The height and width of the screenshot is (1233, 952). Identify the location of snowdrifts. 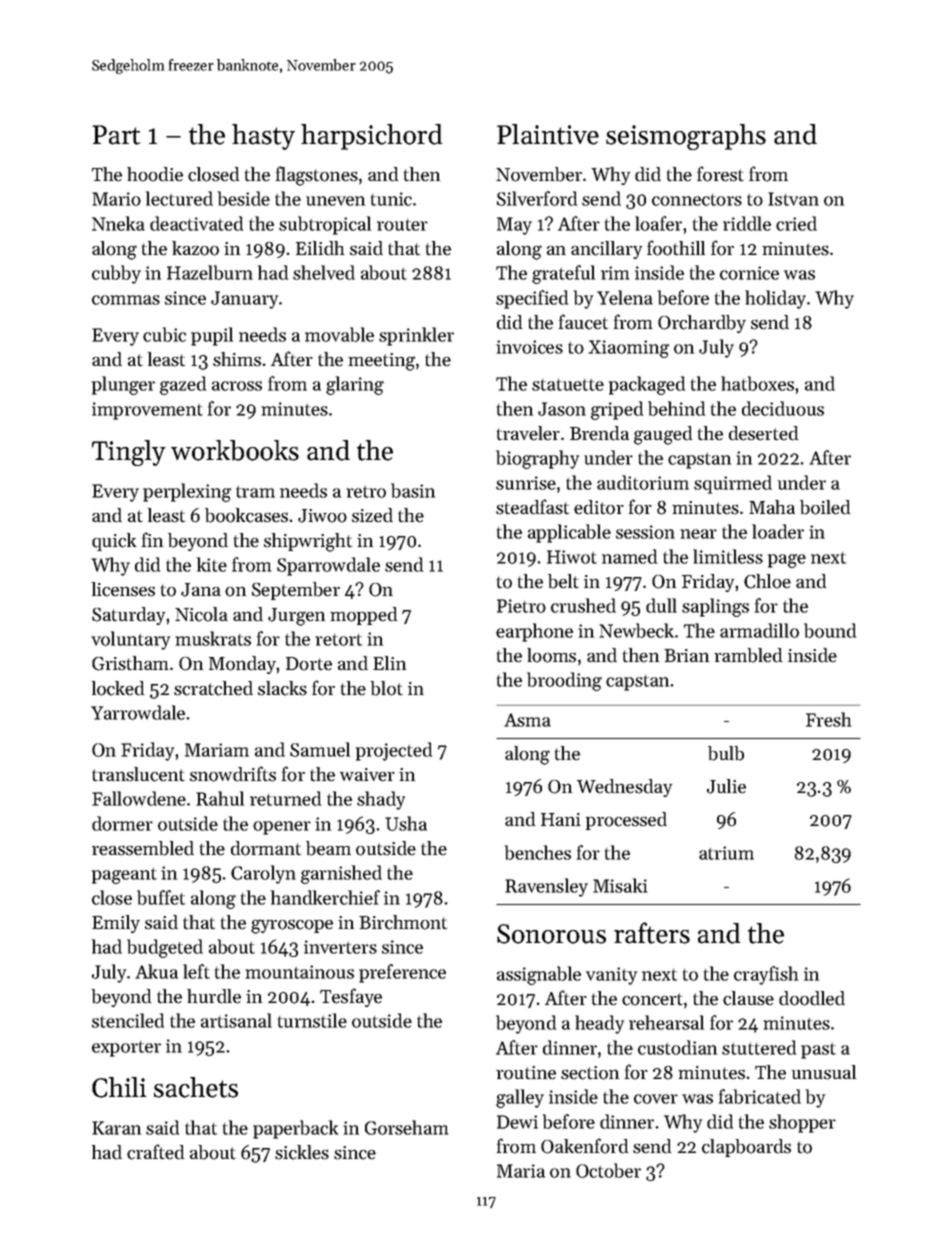
(233, 774).
